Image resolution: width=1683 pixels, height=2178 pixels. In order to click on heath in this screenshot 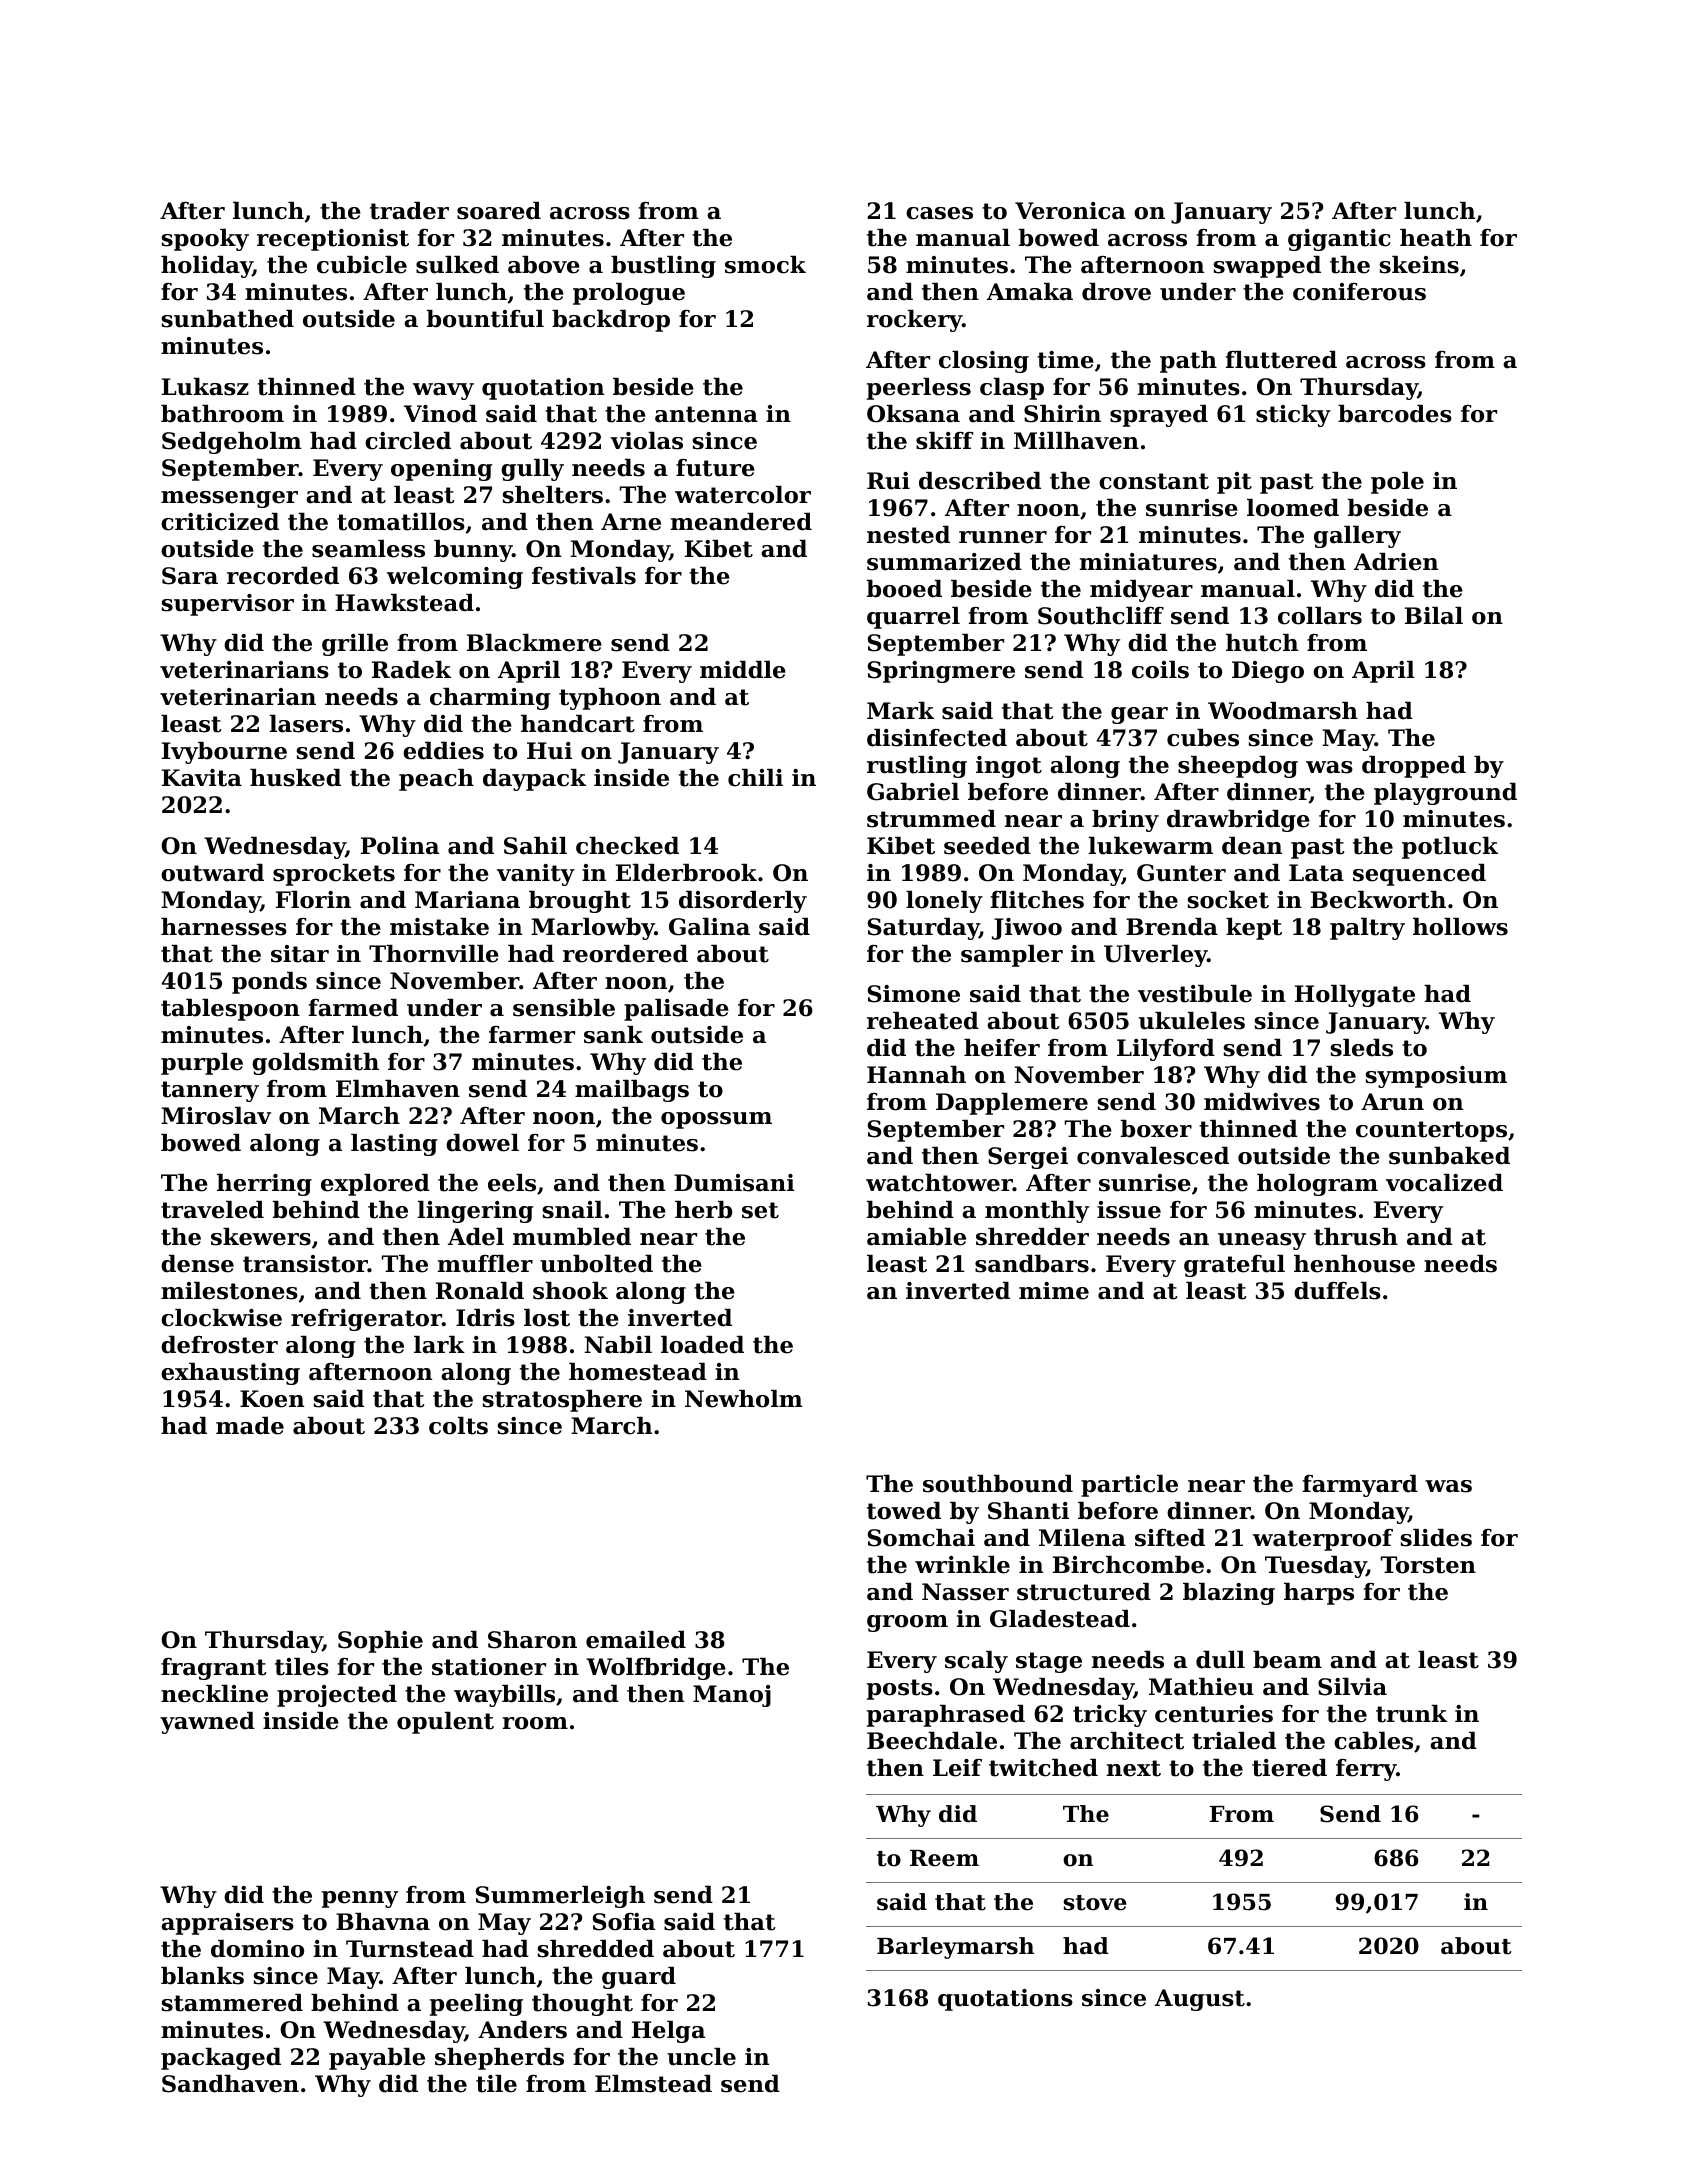, I will do `click(1436, 238)`.
